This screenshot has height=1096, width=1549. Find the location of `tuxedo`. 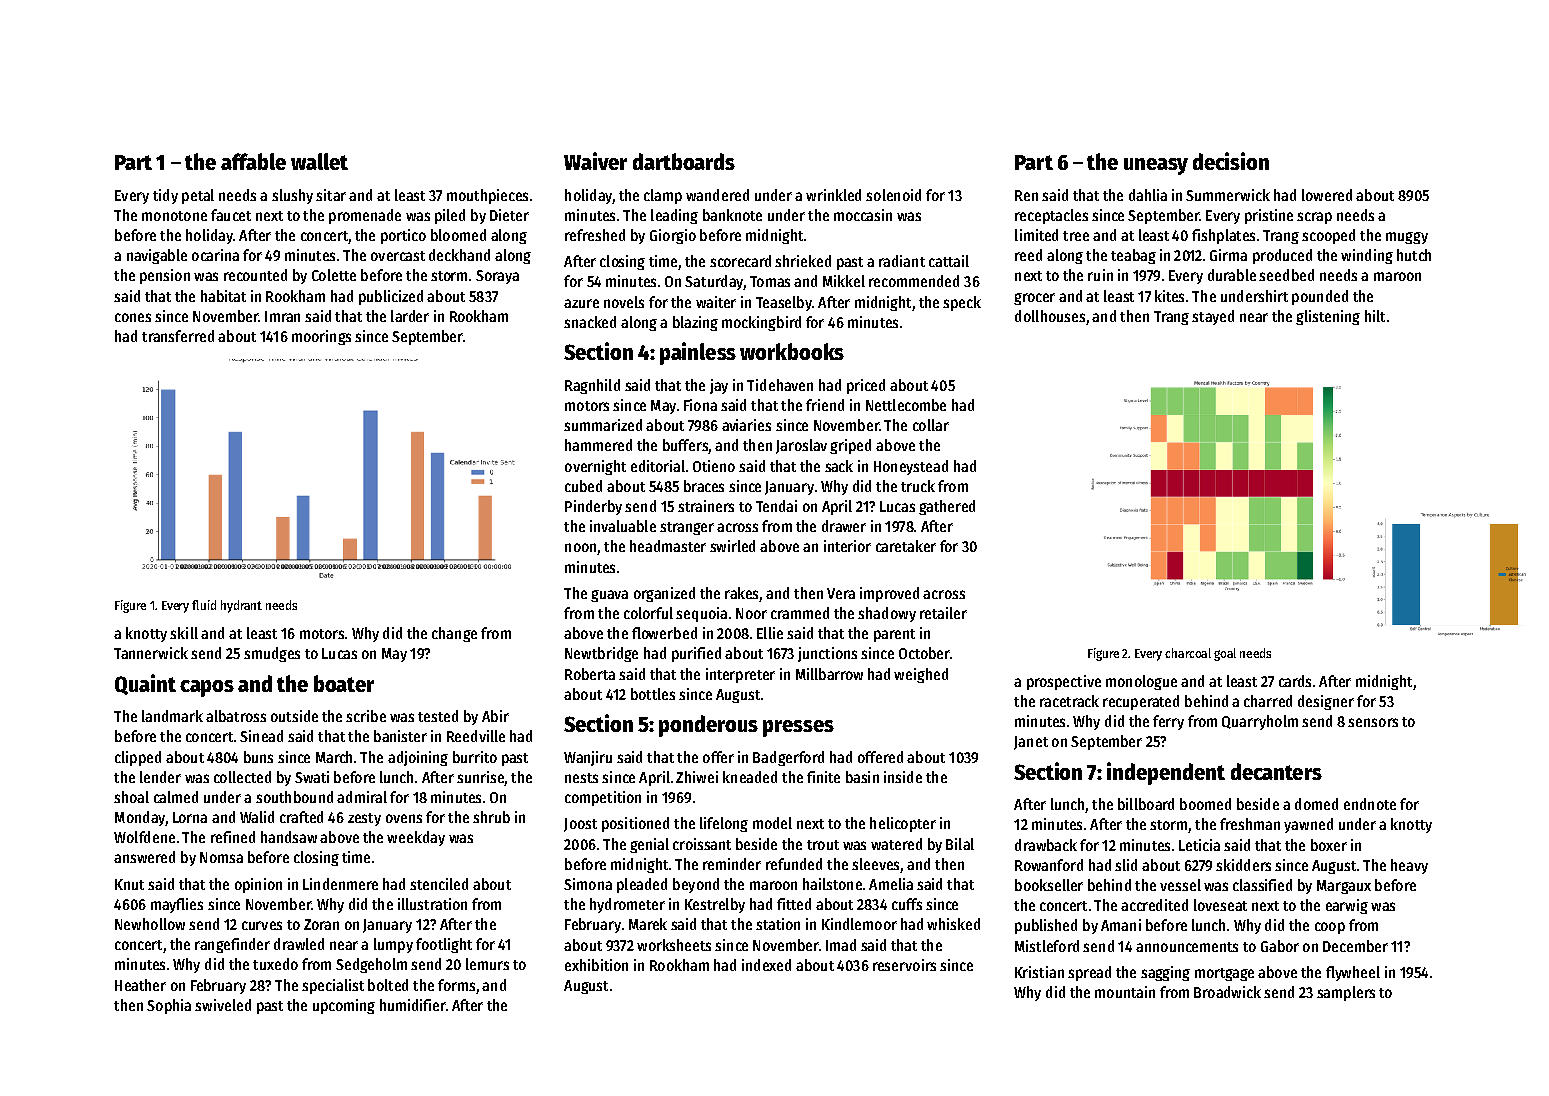

tuxedo is located at coordinates (275, 964).
